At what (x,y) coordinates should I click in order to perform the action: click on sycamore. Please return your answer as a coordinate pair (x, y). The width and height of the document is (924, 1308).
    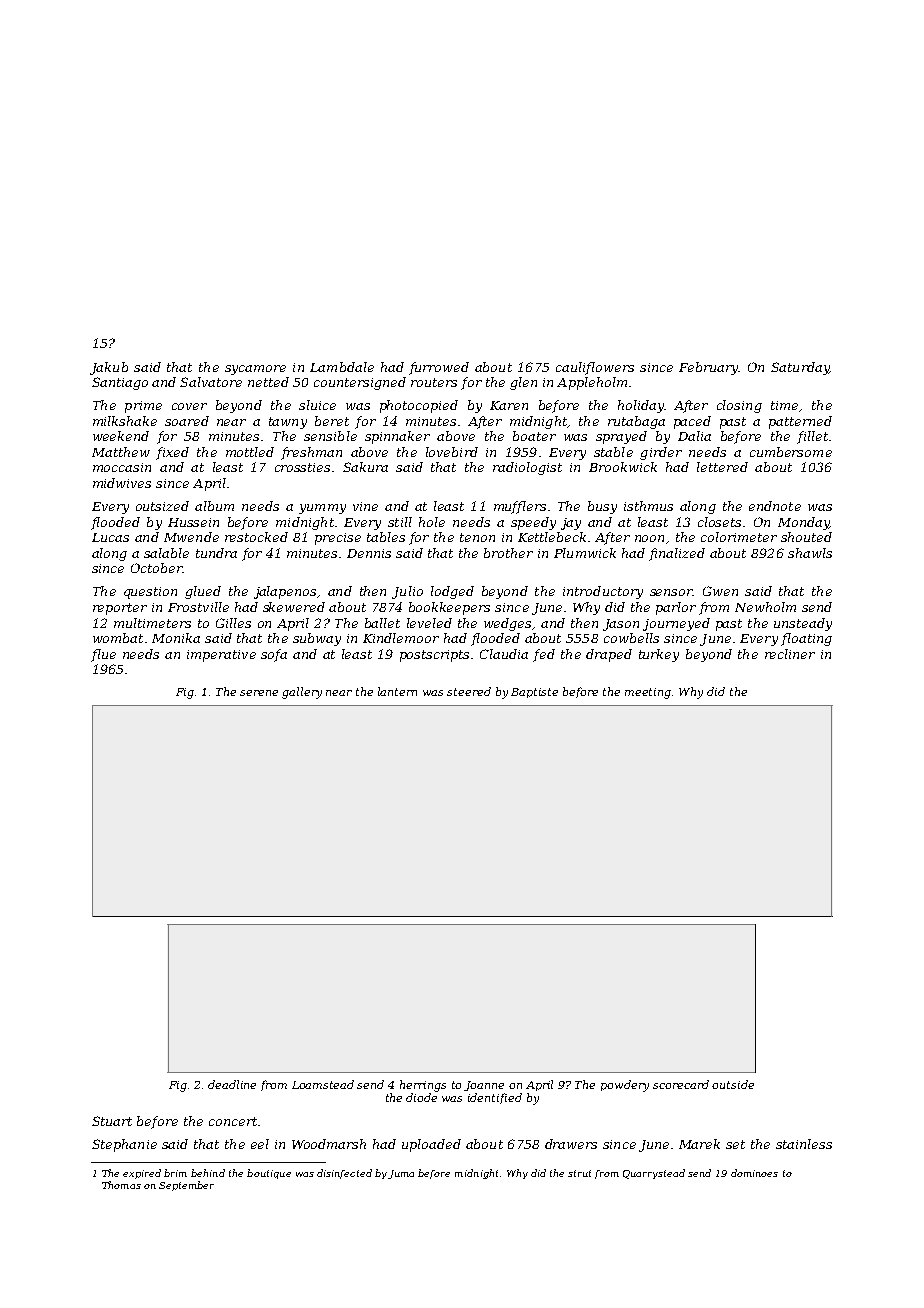
    Looking at the image, I should click on (255, 370).
